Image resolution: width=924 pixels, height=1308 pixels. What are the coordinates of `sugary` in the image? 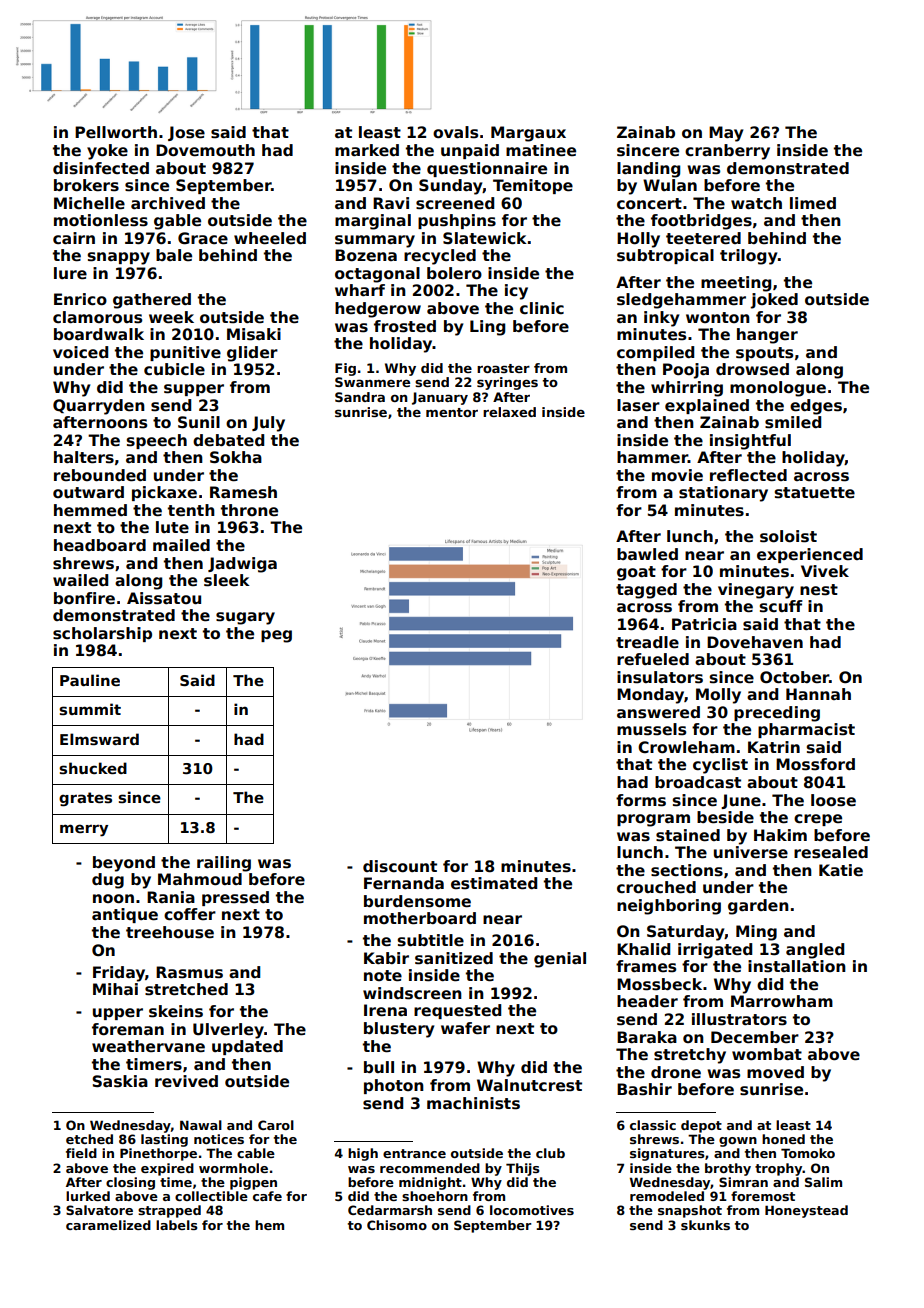 It's located at (245, 618).
